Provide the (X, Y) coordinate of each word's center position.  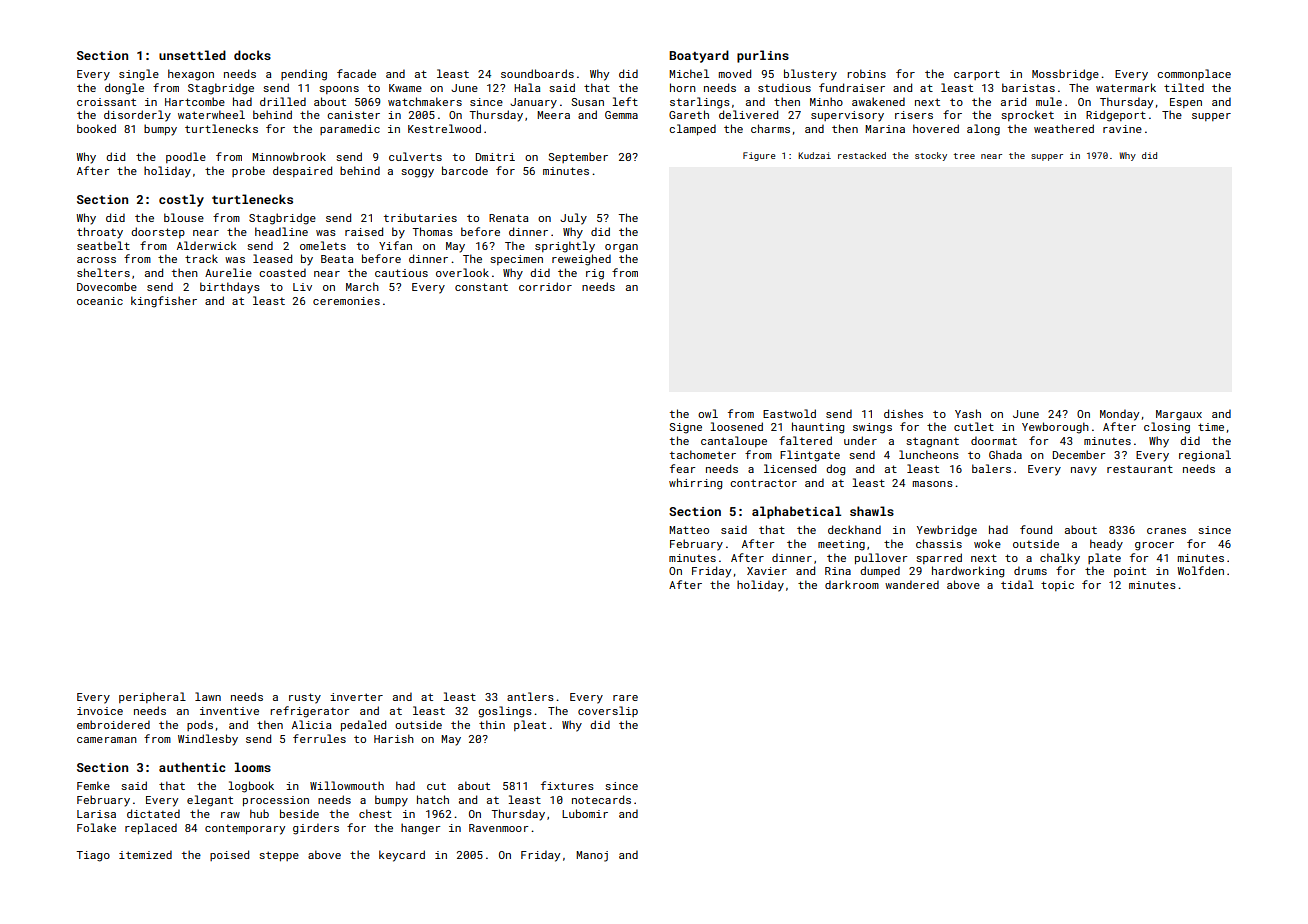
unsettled (192, 55)
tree (964, 156)
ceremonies (346, 301)
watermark (1126, 87)
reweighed (581, 260)
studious (784, 87)
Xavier (767, 571)
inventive (229, 711)
